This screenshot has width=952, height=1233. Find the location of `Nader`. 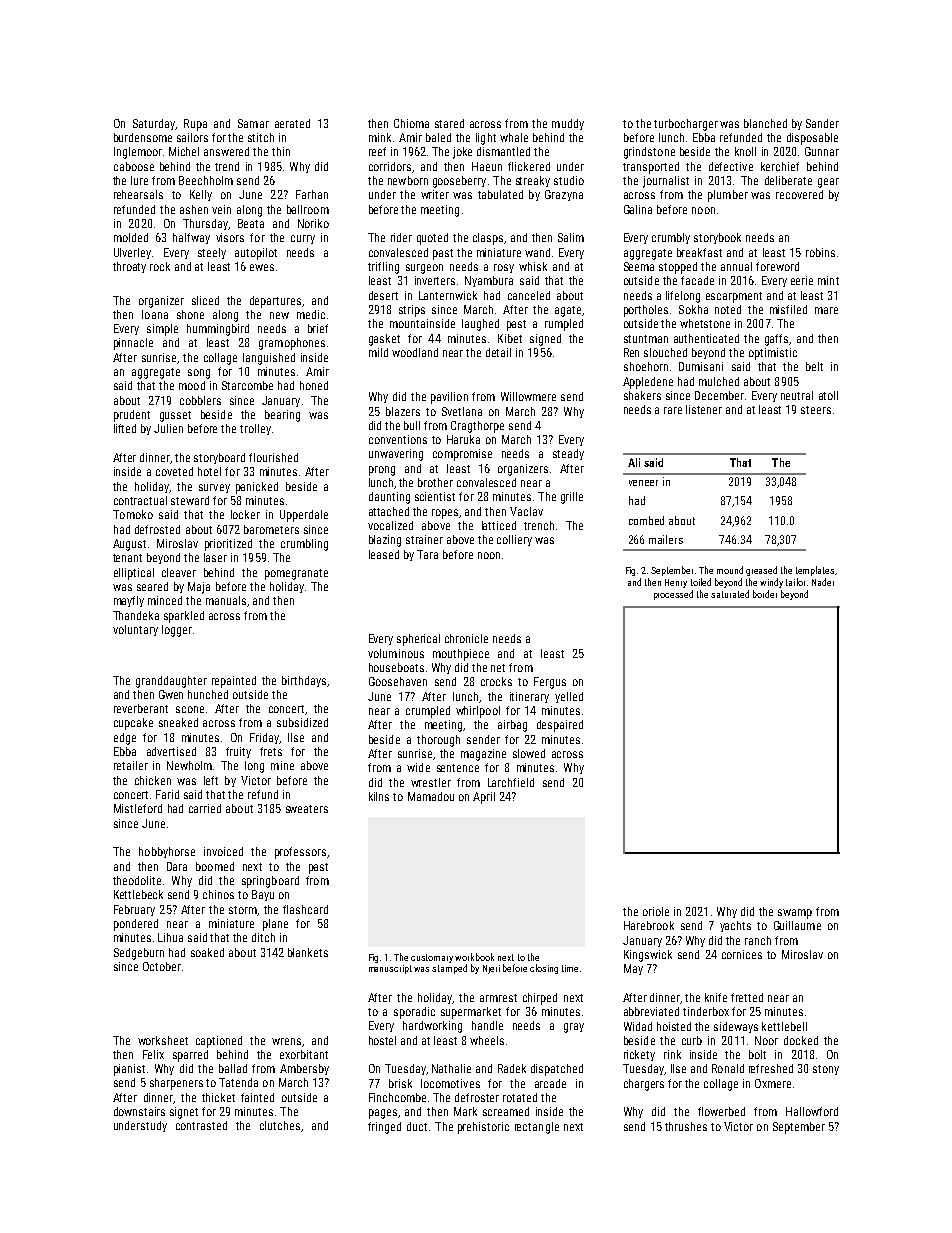

Nader is located at coordinates (823, 582).
